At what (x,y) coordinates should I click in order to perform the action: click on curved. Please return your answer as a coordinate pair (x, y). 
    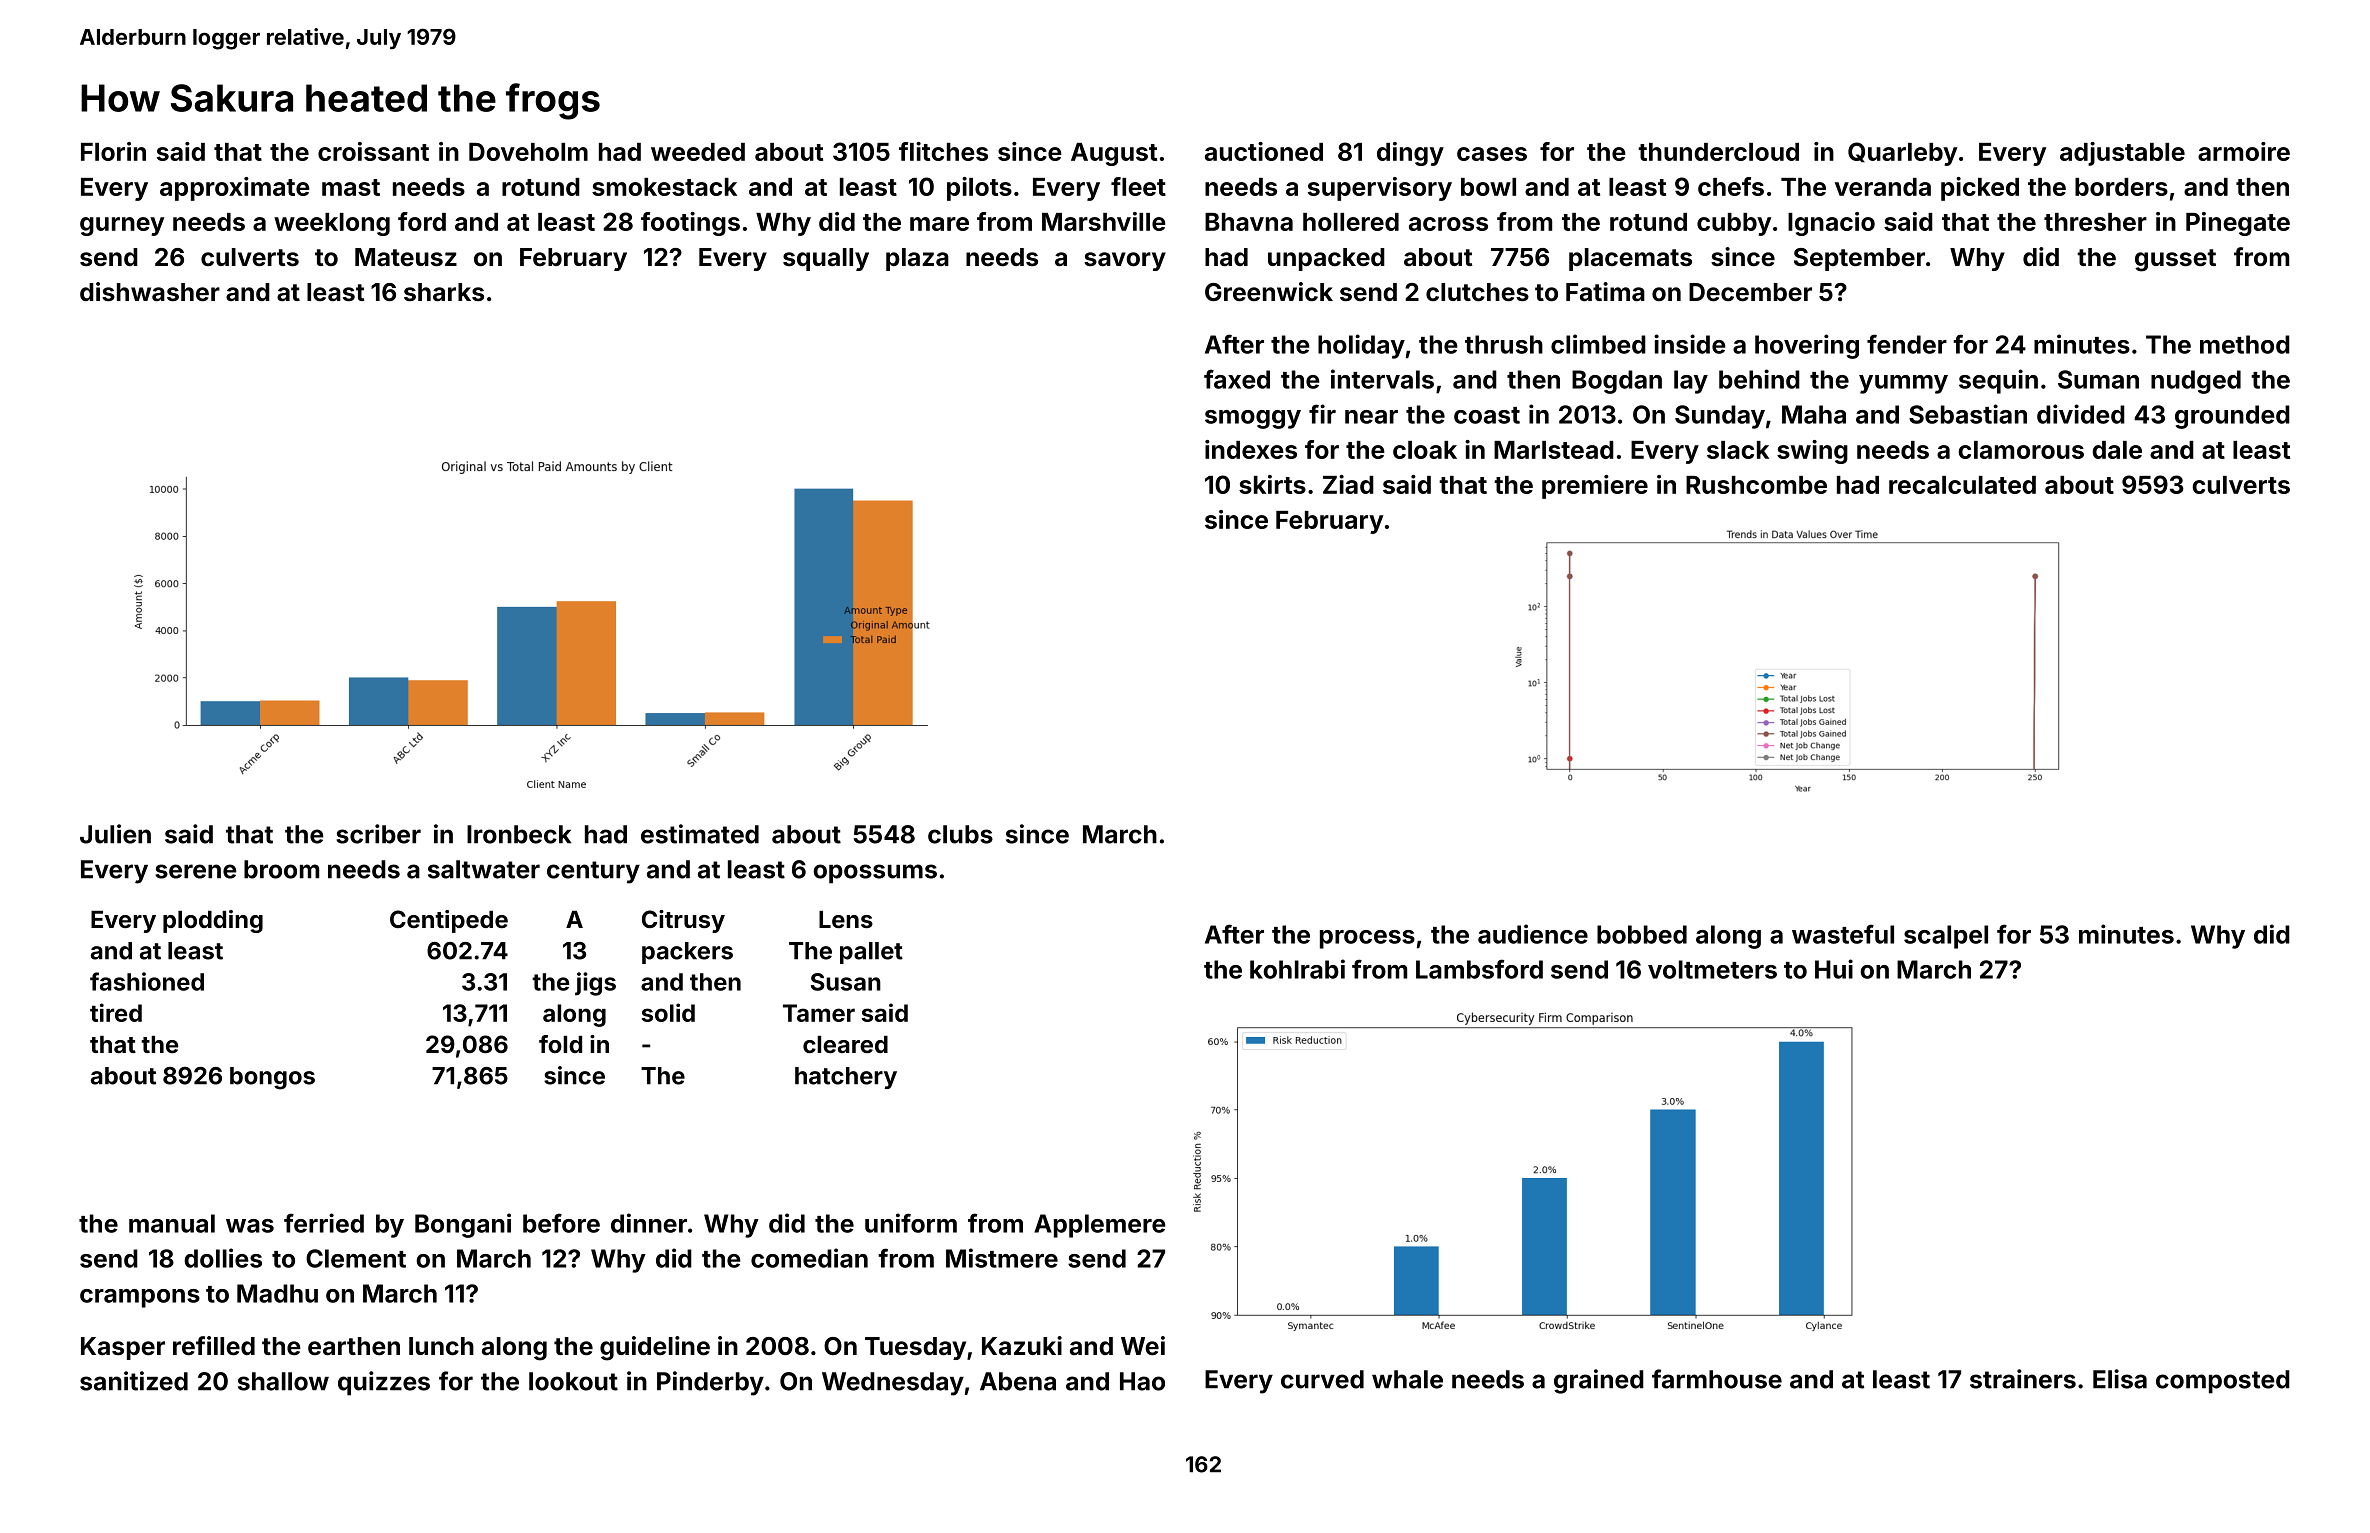
    Looking at the image, I should click on (1322, 1379).
